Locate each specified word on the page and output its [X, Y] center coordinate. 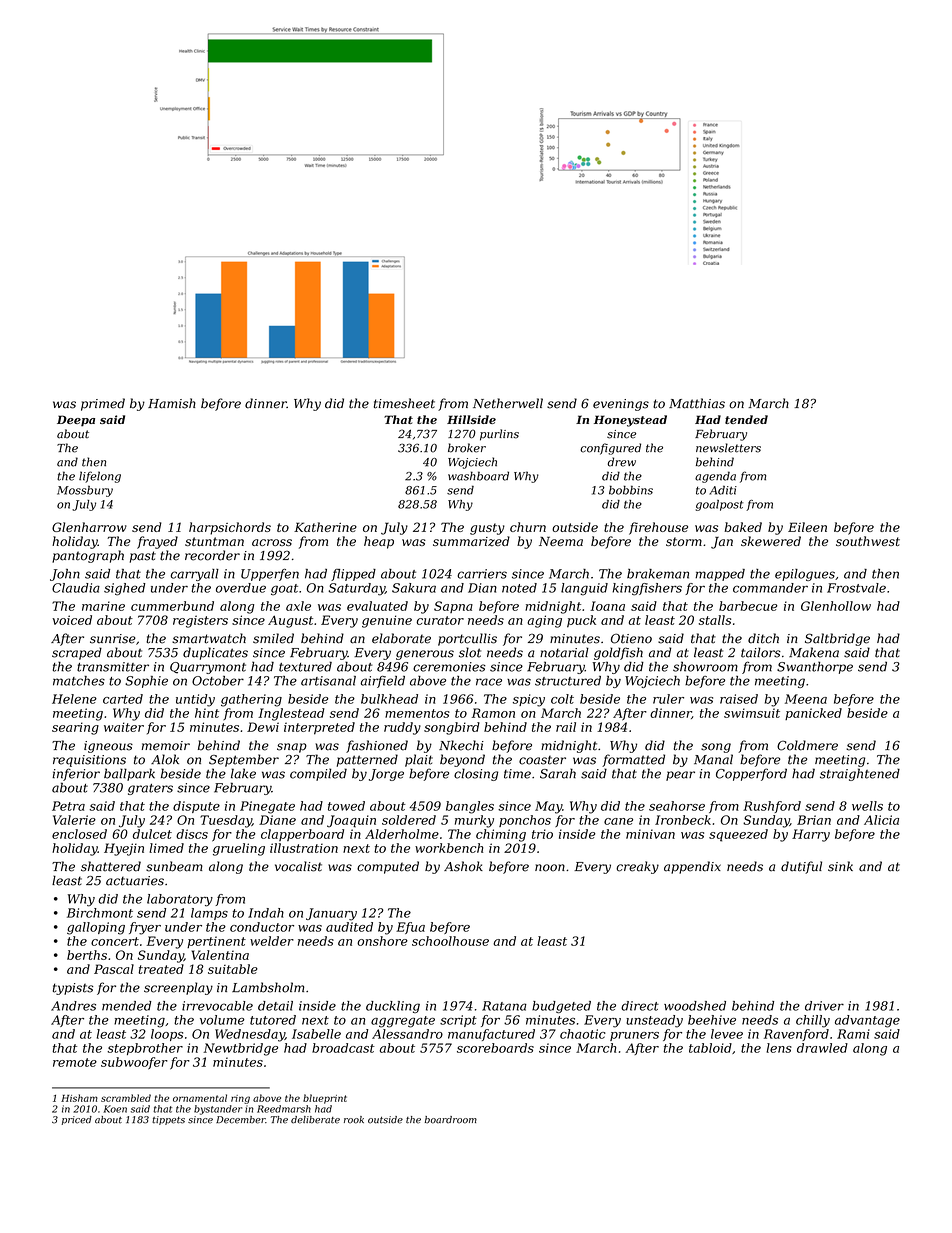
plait [419, 760]
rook [354, 1120]
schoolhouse [450, 941]
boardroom [451, 1120]
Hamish [172, 403]
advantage [867, 1021]
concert [115, 941]
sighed [124, 589]
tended [746, 419]
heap [379, 542]
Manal [713, 759]
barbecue [748, 606]
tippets [168, 1120]
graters [150, 789]
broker [467, 448]
